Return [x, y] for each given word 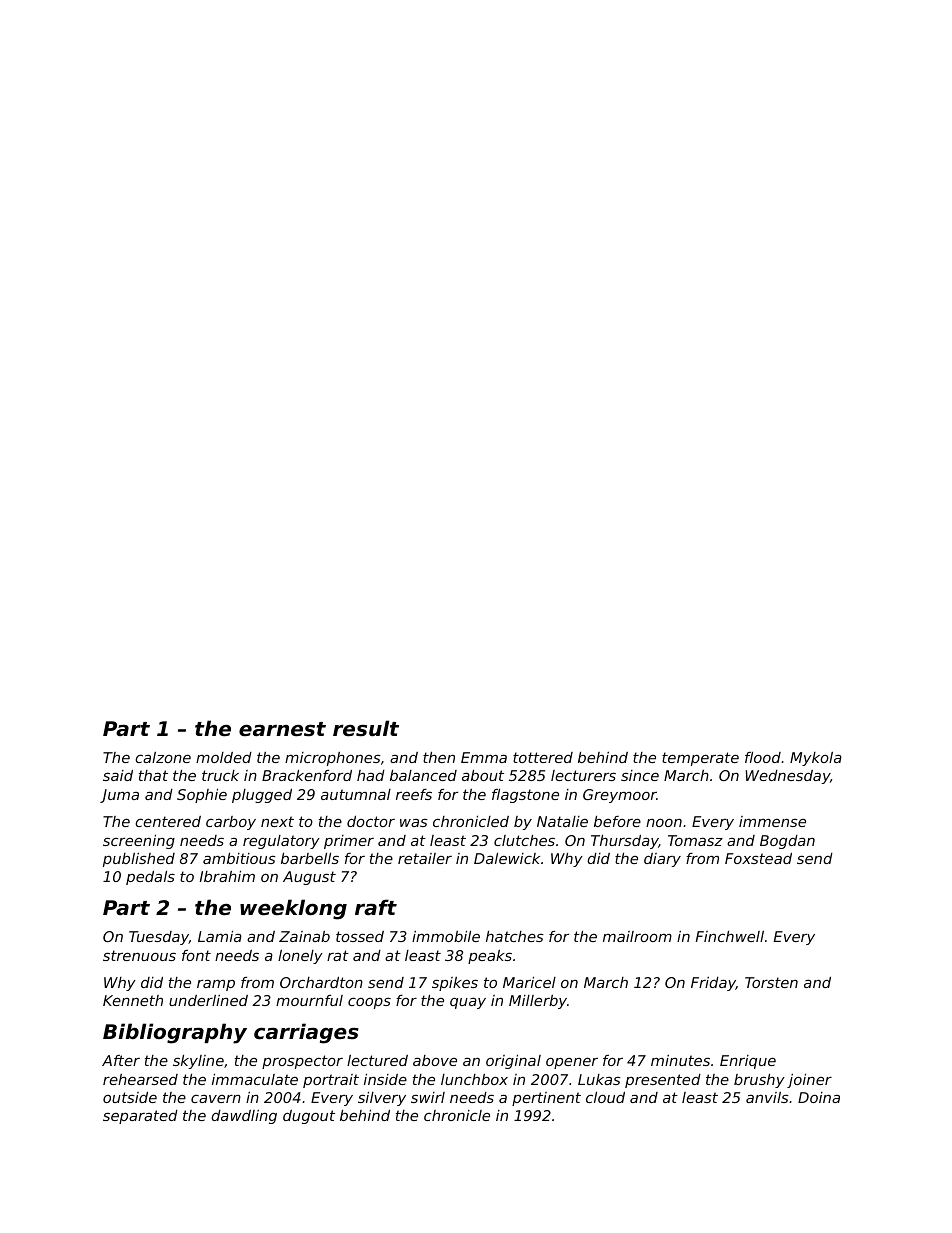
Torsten [771, 982]
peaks [490, 957]
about [483, 775]
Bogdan [787, 842]
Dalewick [507, 858]
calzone [163, 757]
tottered [543, 757]
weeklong [293, 909]
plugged [262, 796]
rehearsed [140, 1079]
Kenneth [133, 1000]
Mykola [816, 759]
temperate [700, 759]
